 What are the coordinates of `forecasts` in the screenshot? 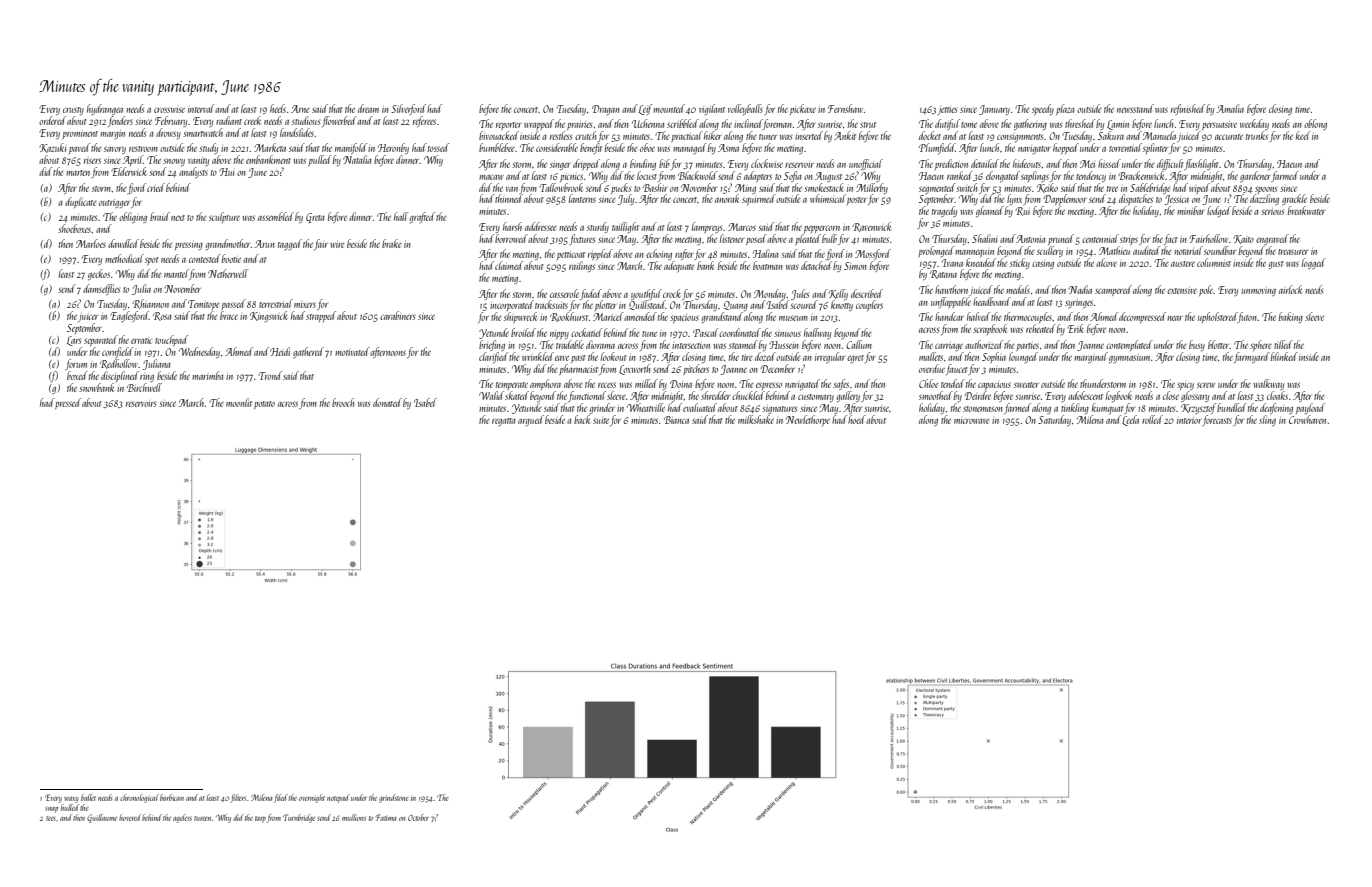 It's located at (1217, 420).
